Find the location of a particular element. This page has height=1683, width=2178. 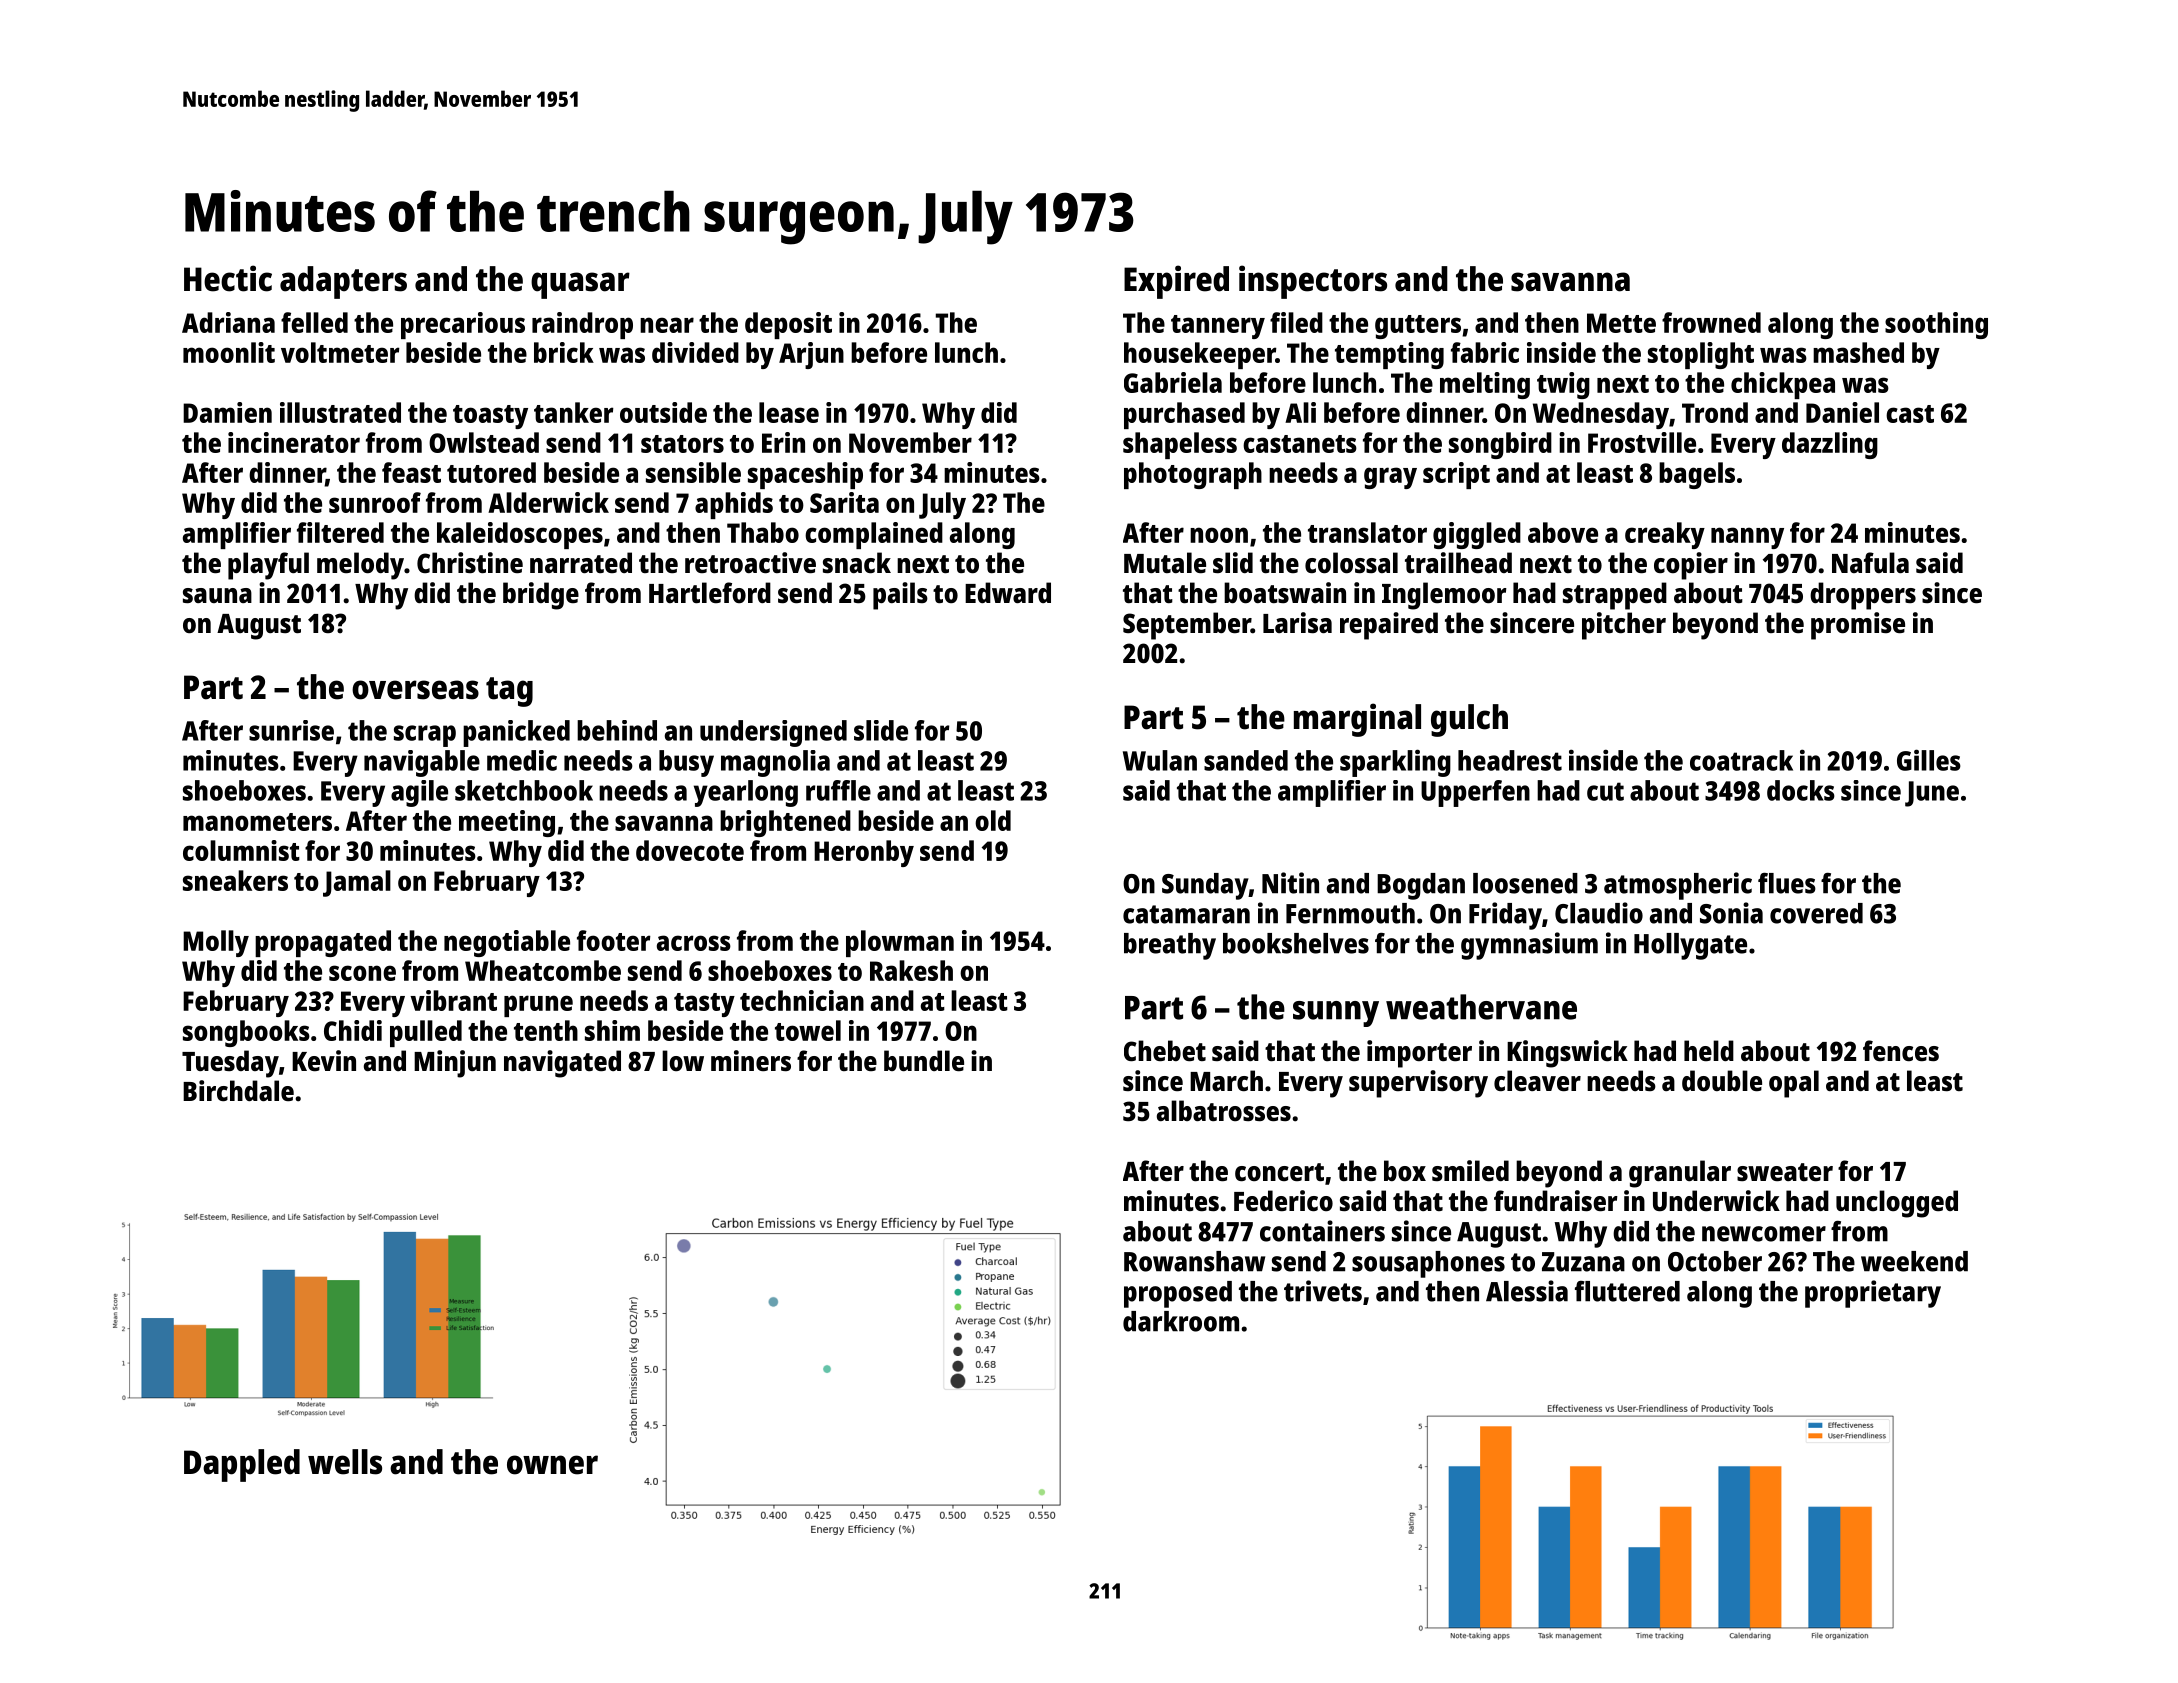

Inglemoor is located at coordinates (1444, 596).
